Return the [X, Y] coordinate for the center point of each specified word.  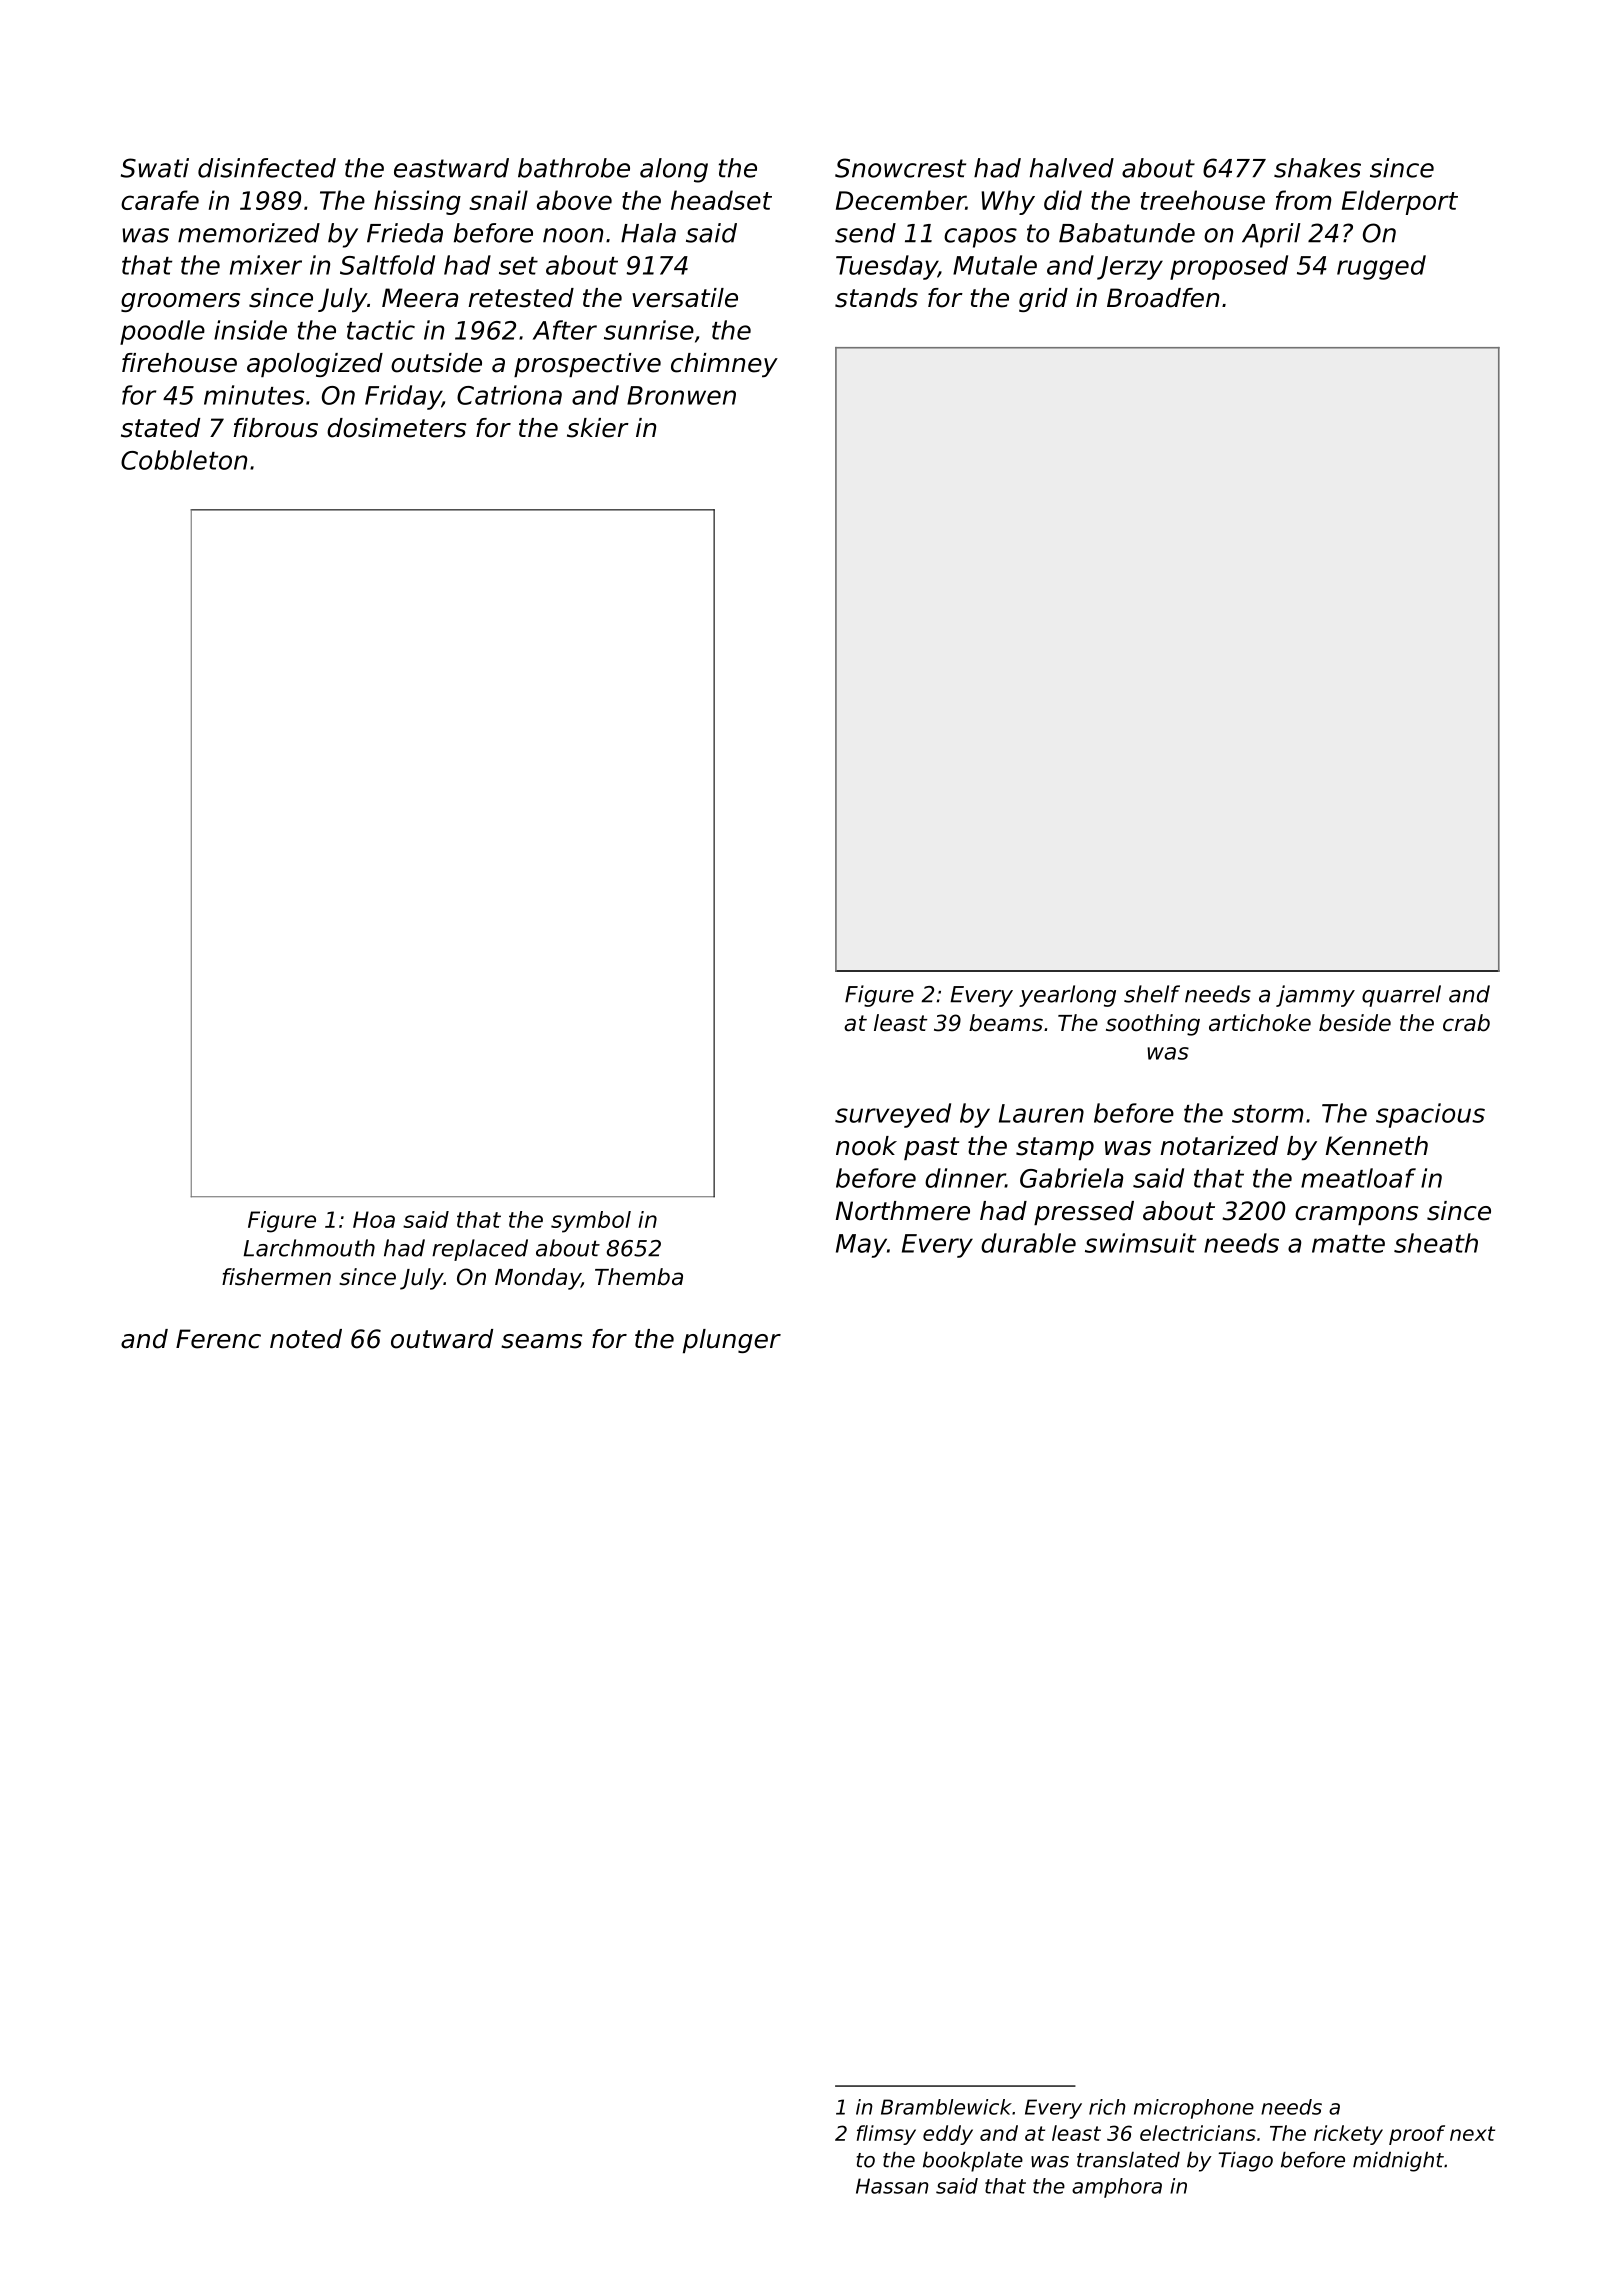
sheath [1436, 1243]
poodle [162, 332]
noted [306, 1339]
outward [442, 1339]
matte [1348, 1244]
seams [541, 1341]
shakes [1317, 168]
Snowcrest [900, 168]
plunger [732, 1341]
